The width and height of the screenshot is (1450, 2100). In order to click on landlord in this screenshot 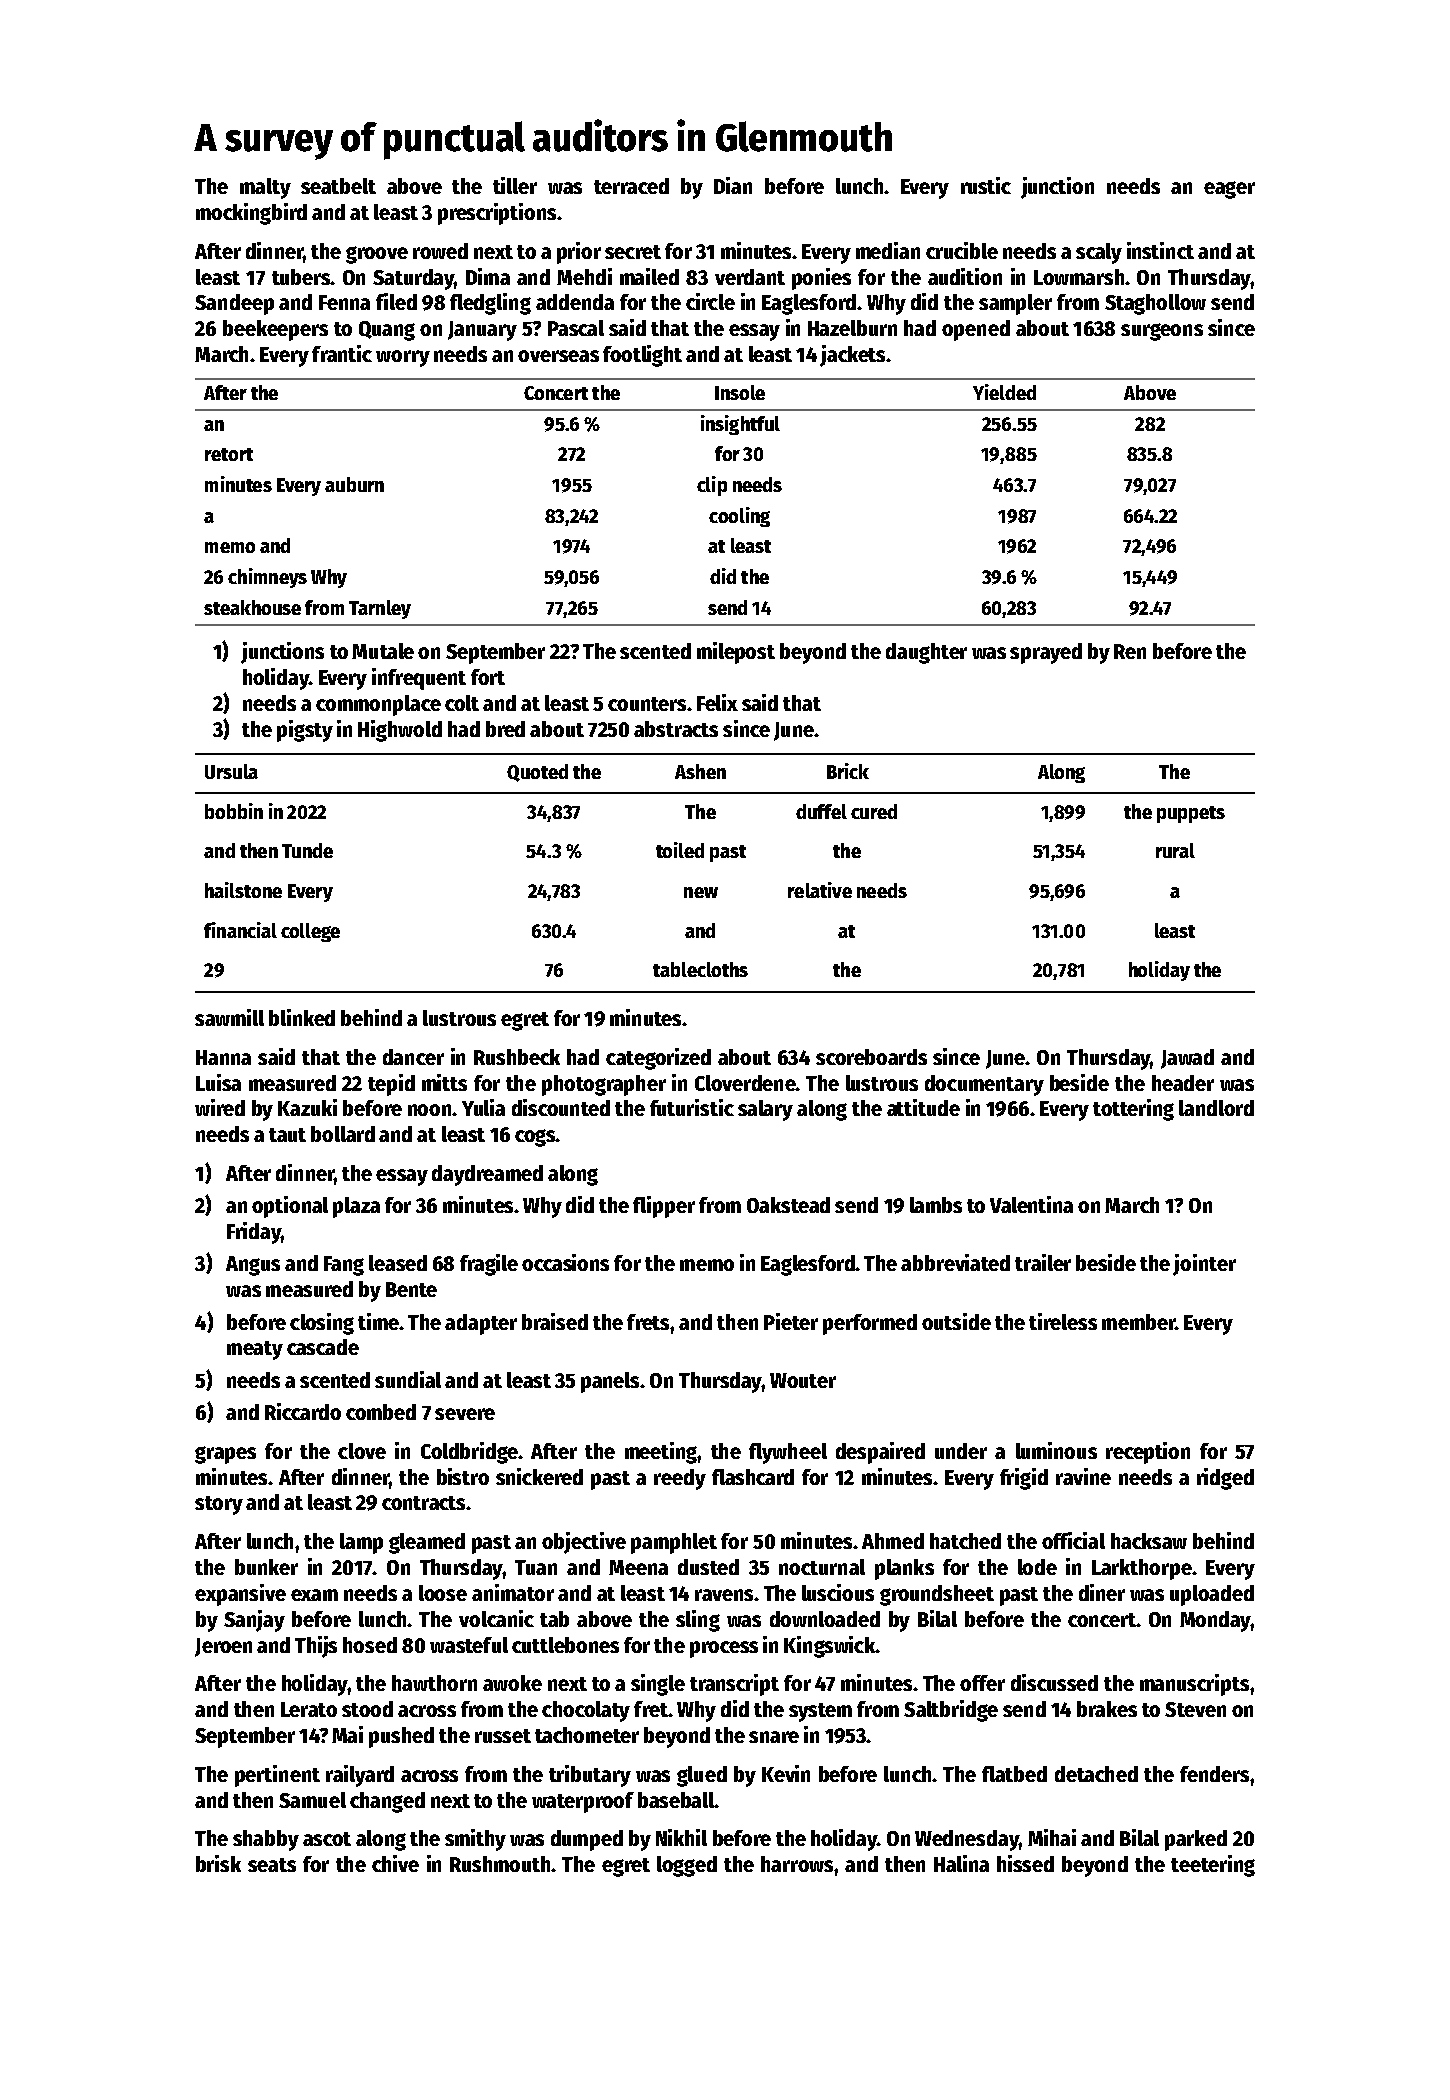, I will do `click(1216, 1108)`.
